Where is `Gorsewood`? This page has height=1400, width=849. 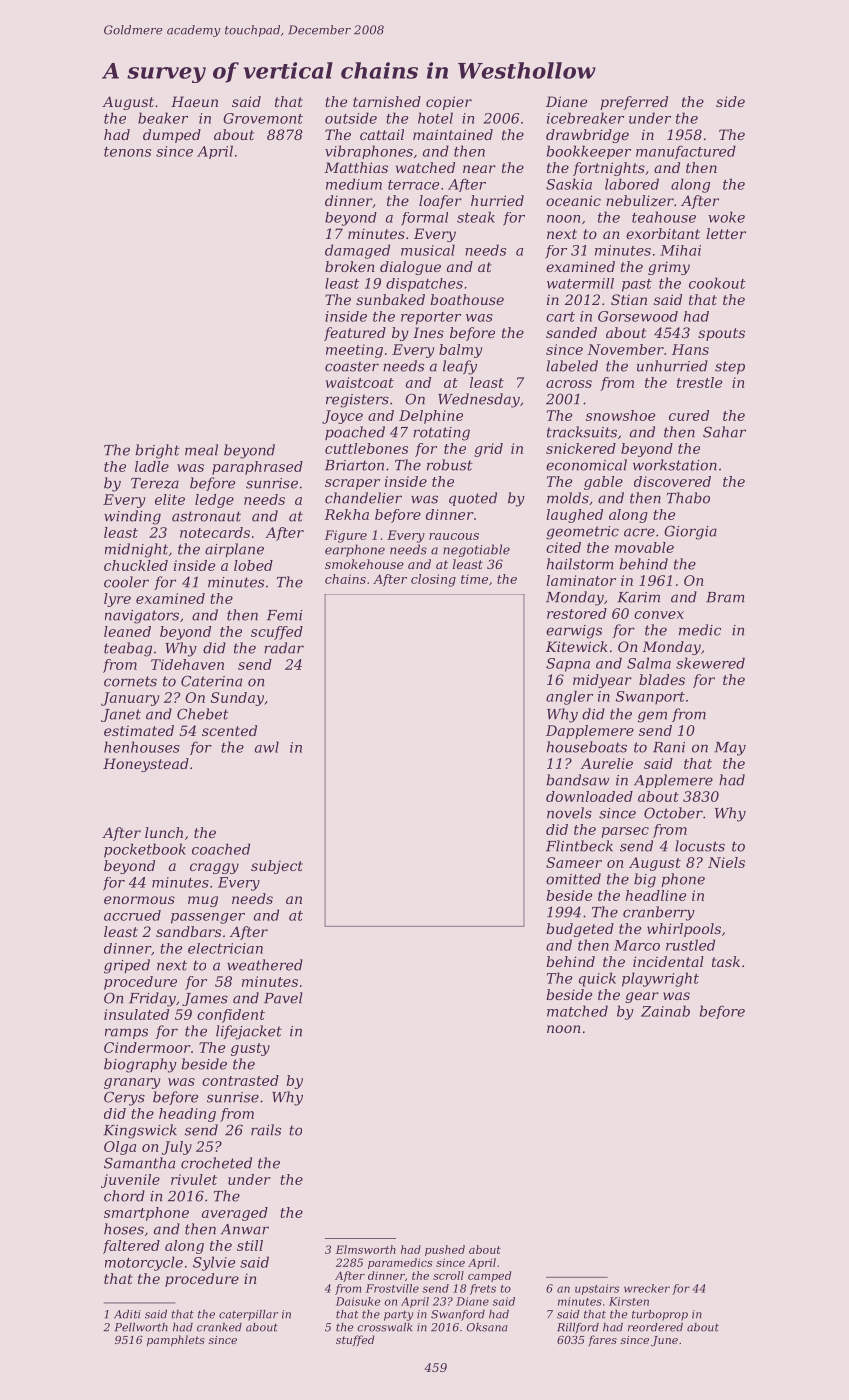 Gorsewood is located at coordinates (638, 316).
